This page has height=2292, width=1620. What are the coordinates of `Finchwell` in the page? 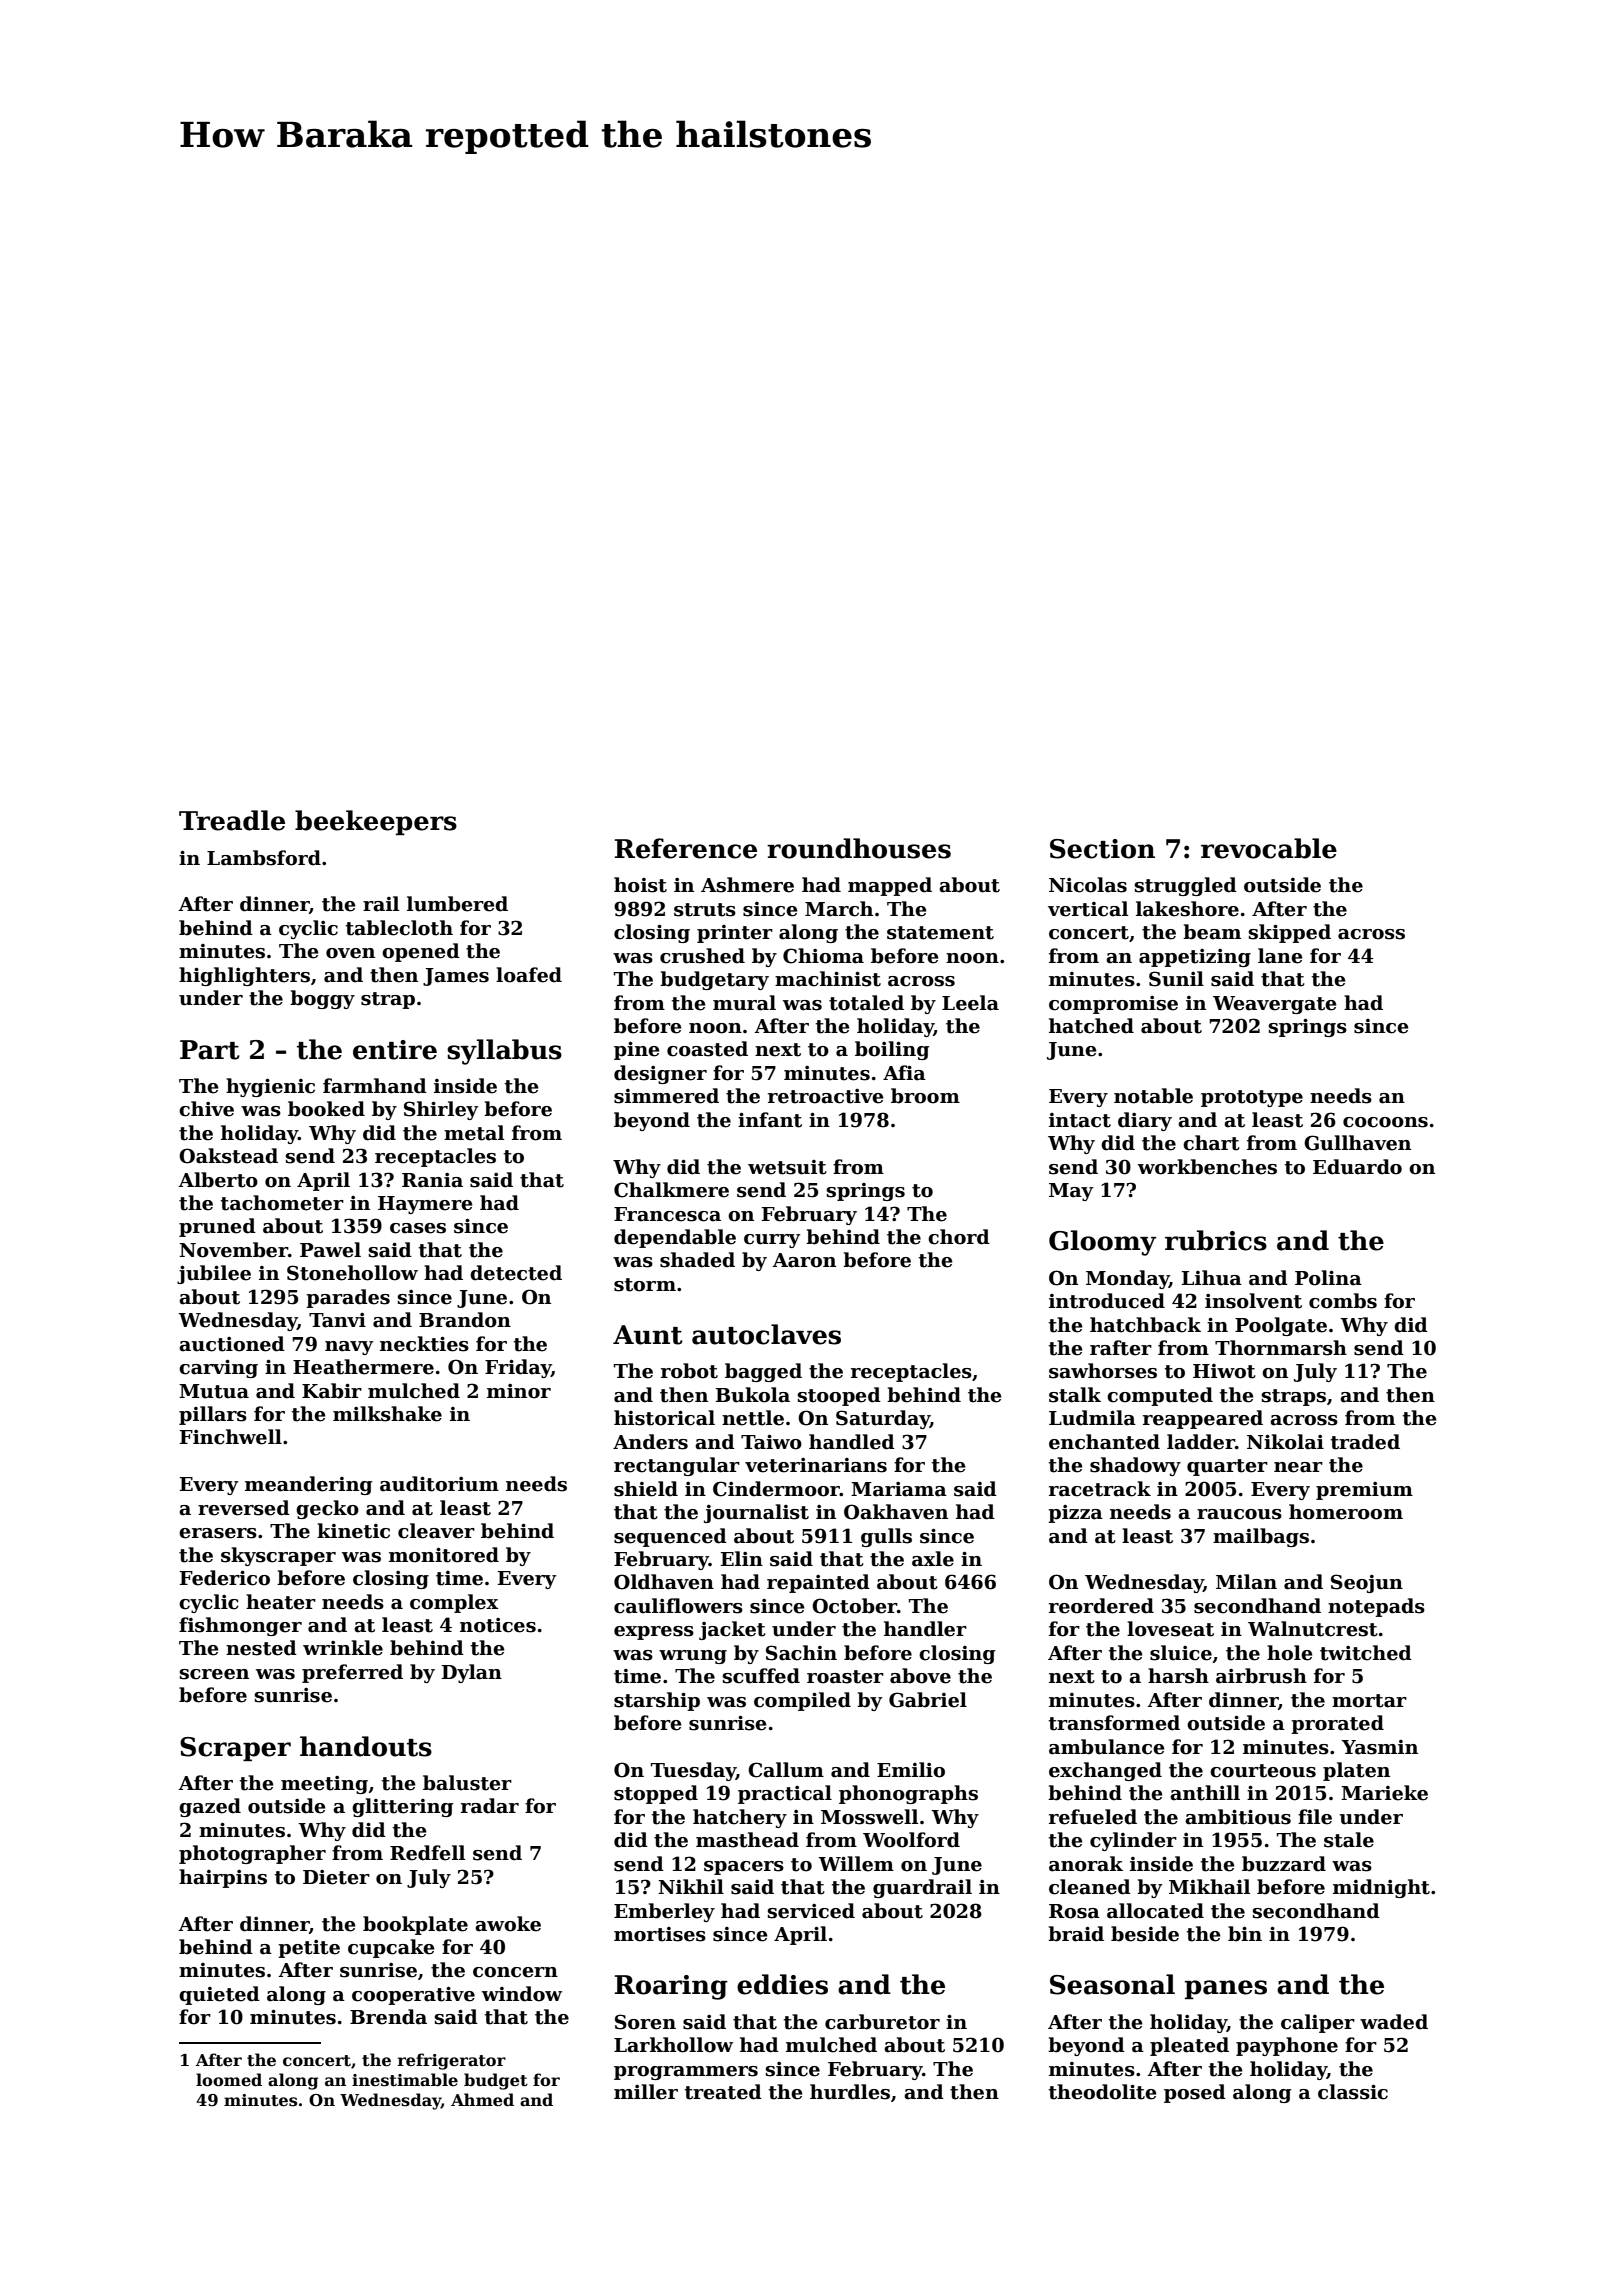 It's located at (231, 1437).
